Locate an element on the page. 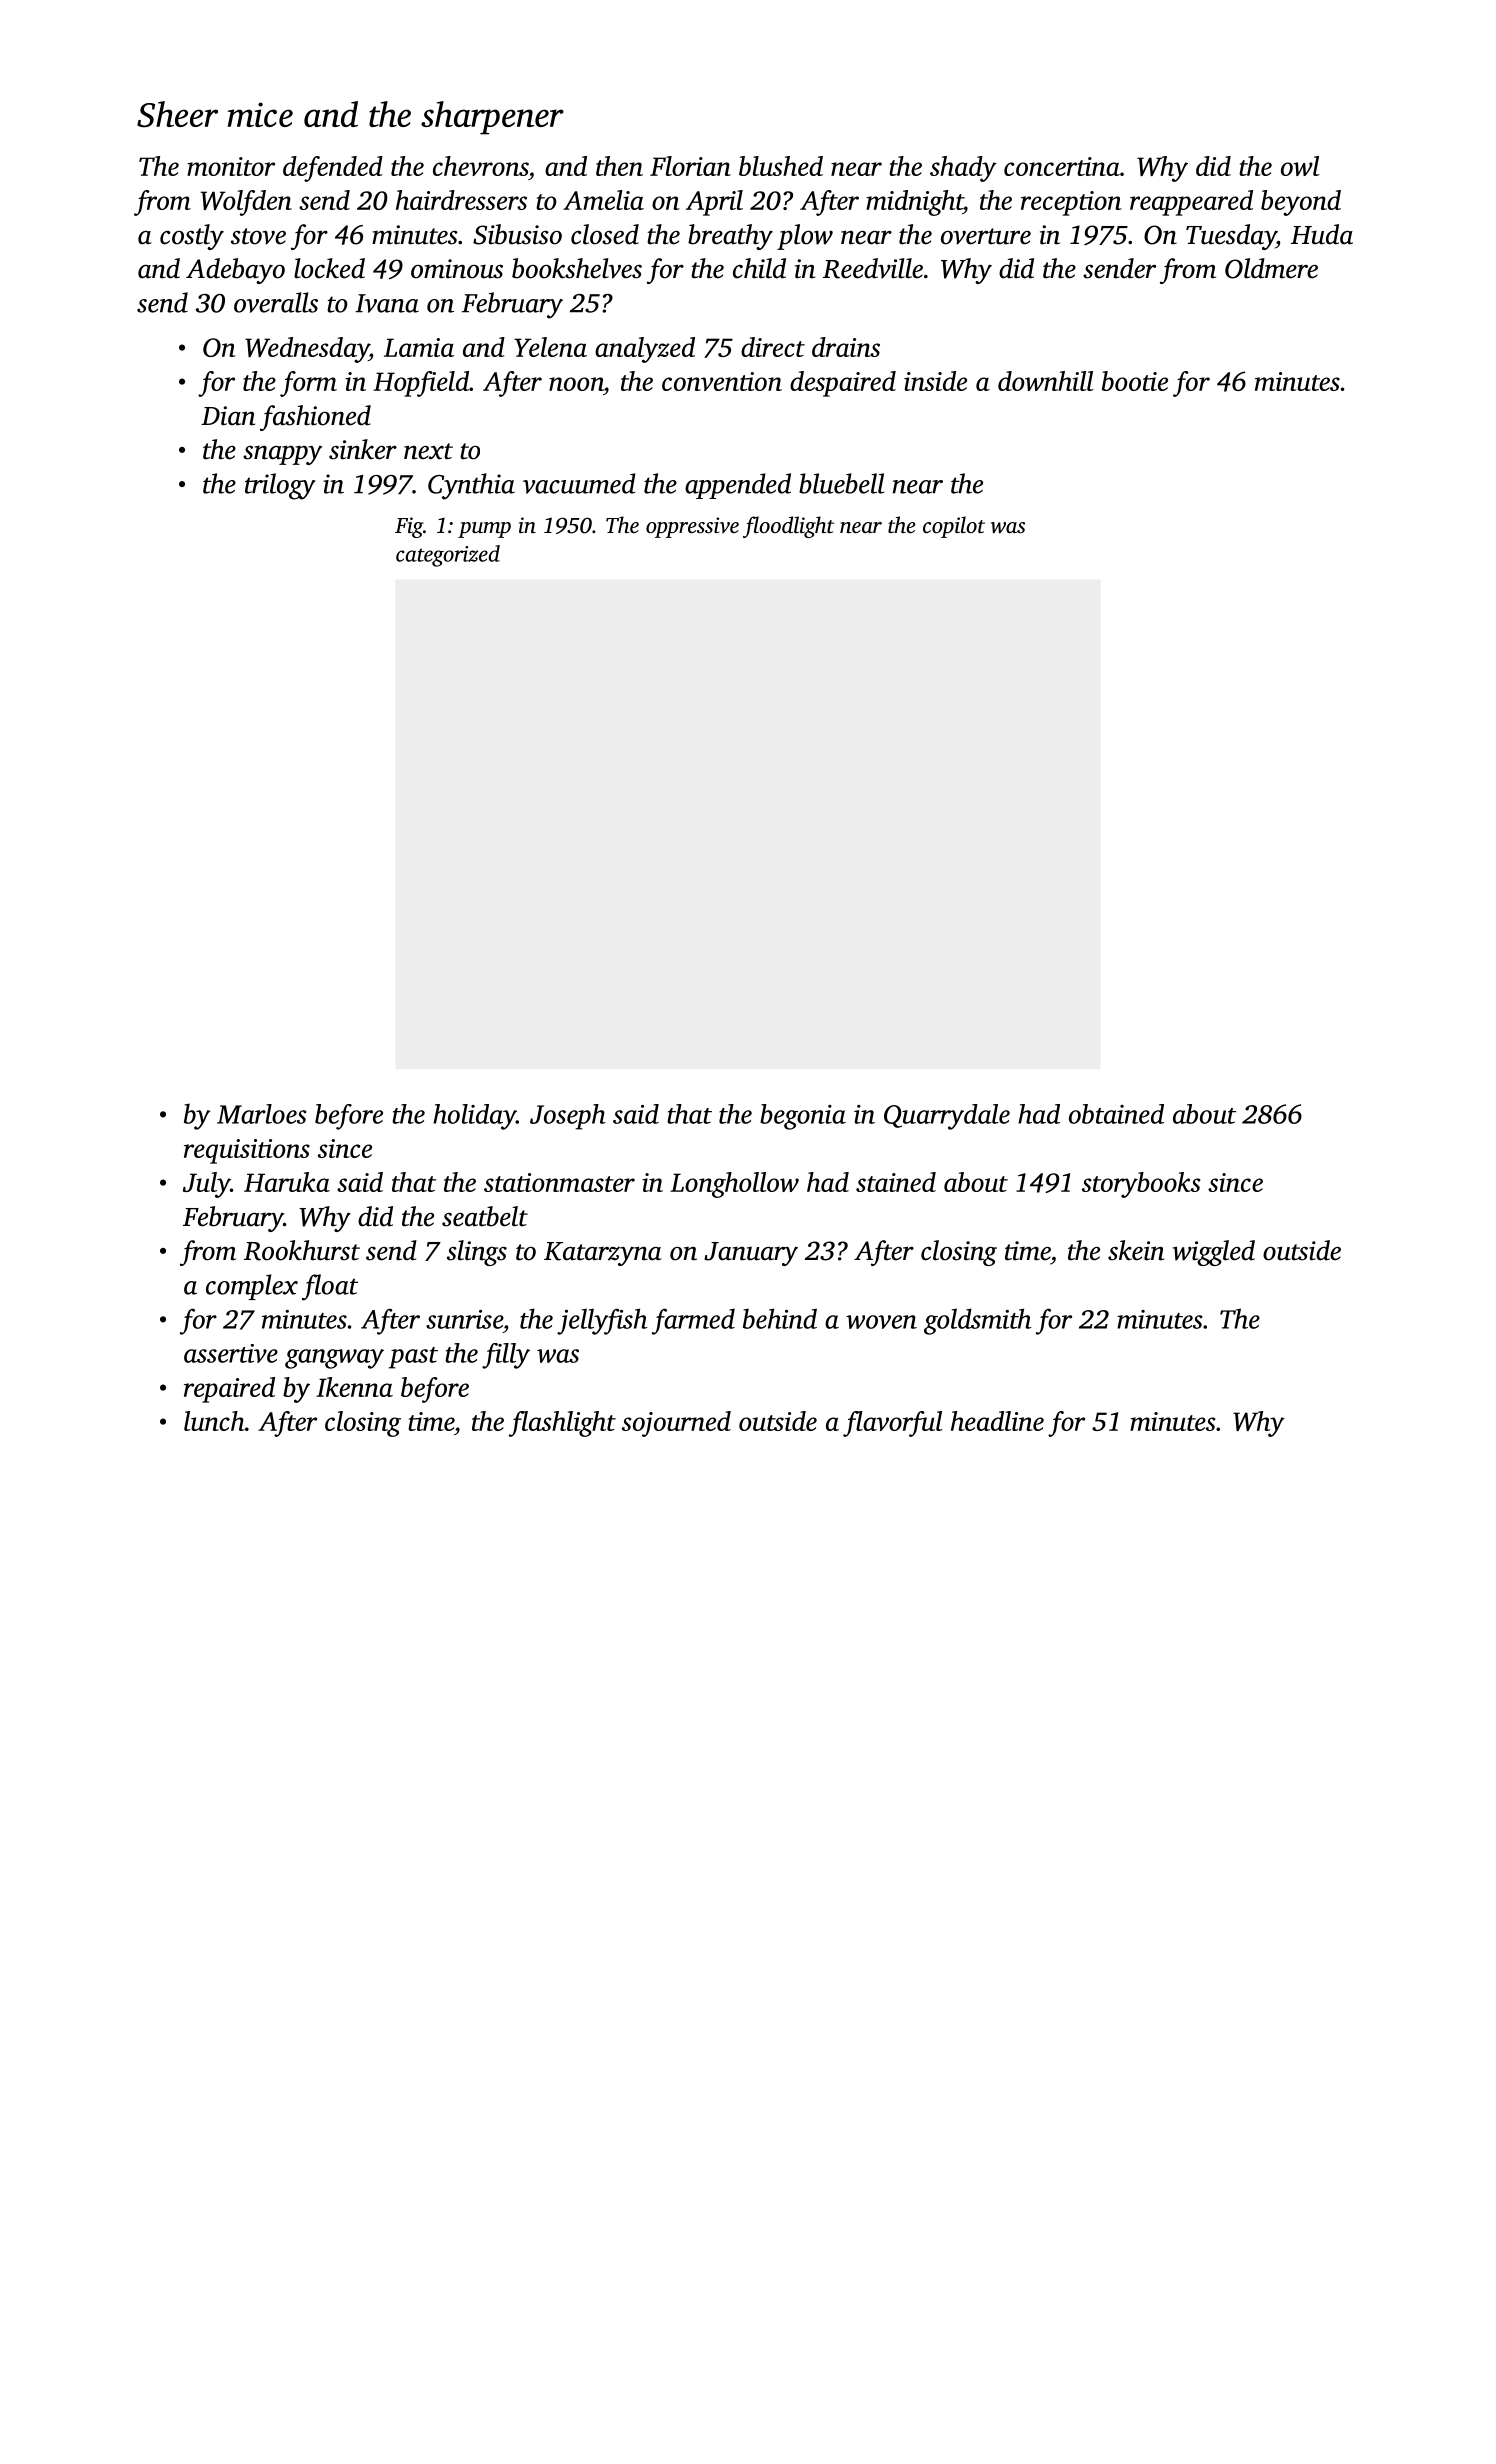  Amelia is located at coordinates (603, 200).
